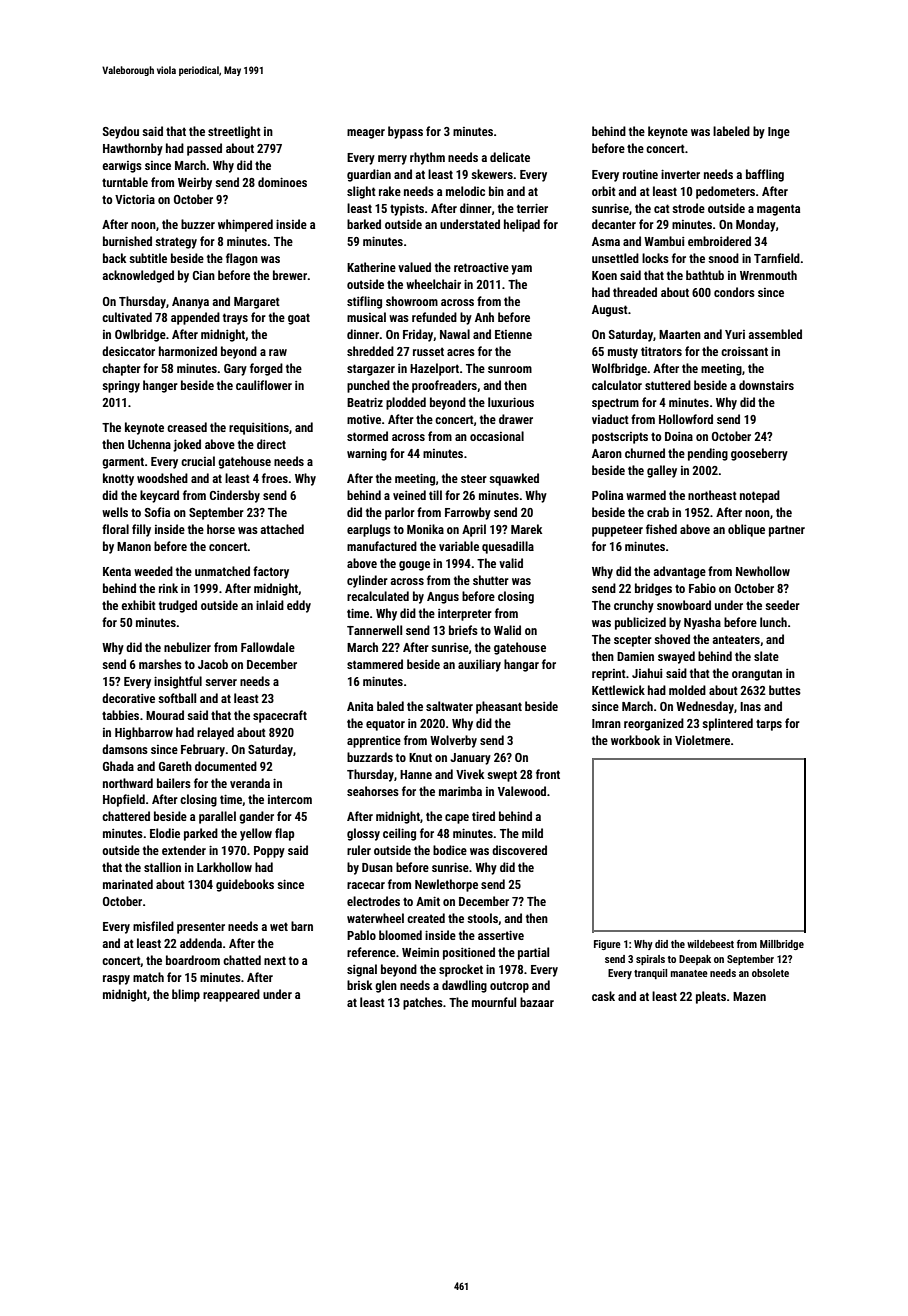 The width and height of the screenshot is (908, 1316). I want to click on whimpered, so click(245, 225).
